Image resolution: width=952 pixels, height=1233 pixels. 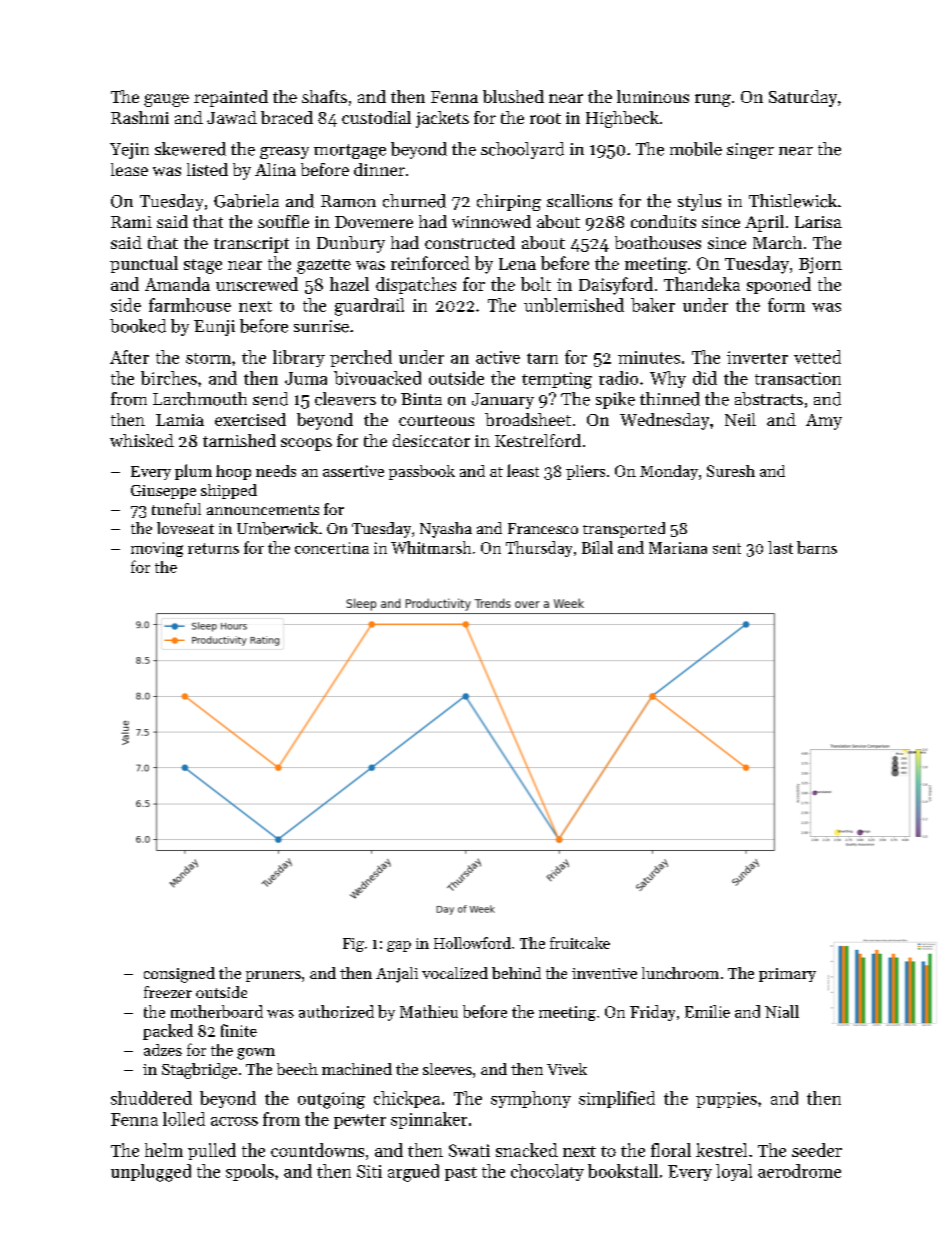 I want to click on gauge, so click(x=166, y=100).
